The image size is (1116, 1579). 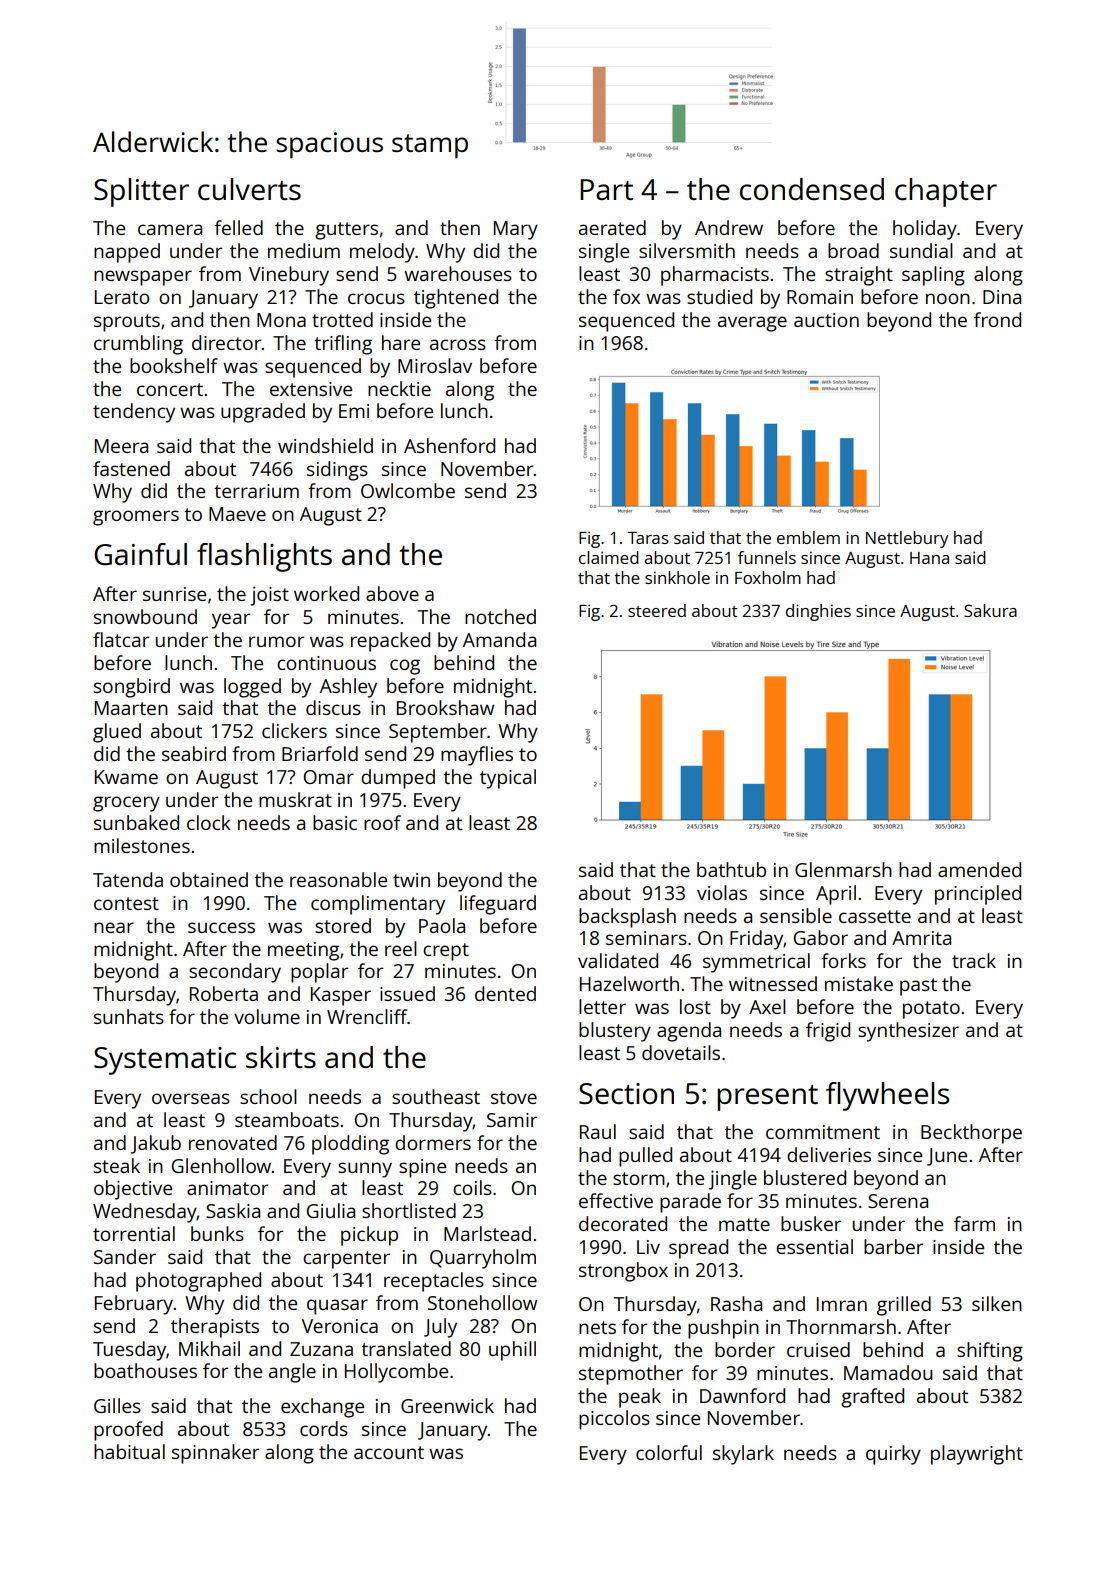 I want to click on objective, so click(x=133, y=1190).
